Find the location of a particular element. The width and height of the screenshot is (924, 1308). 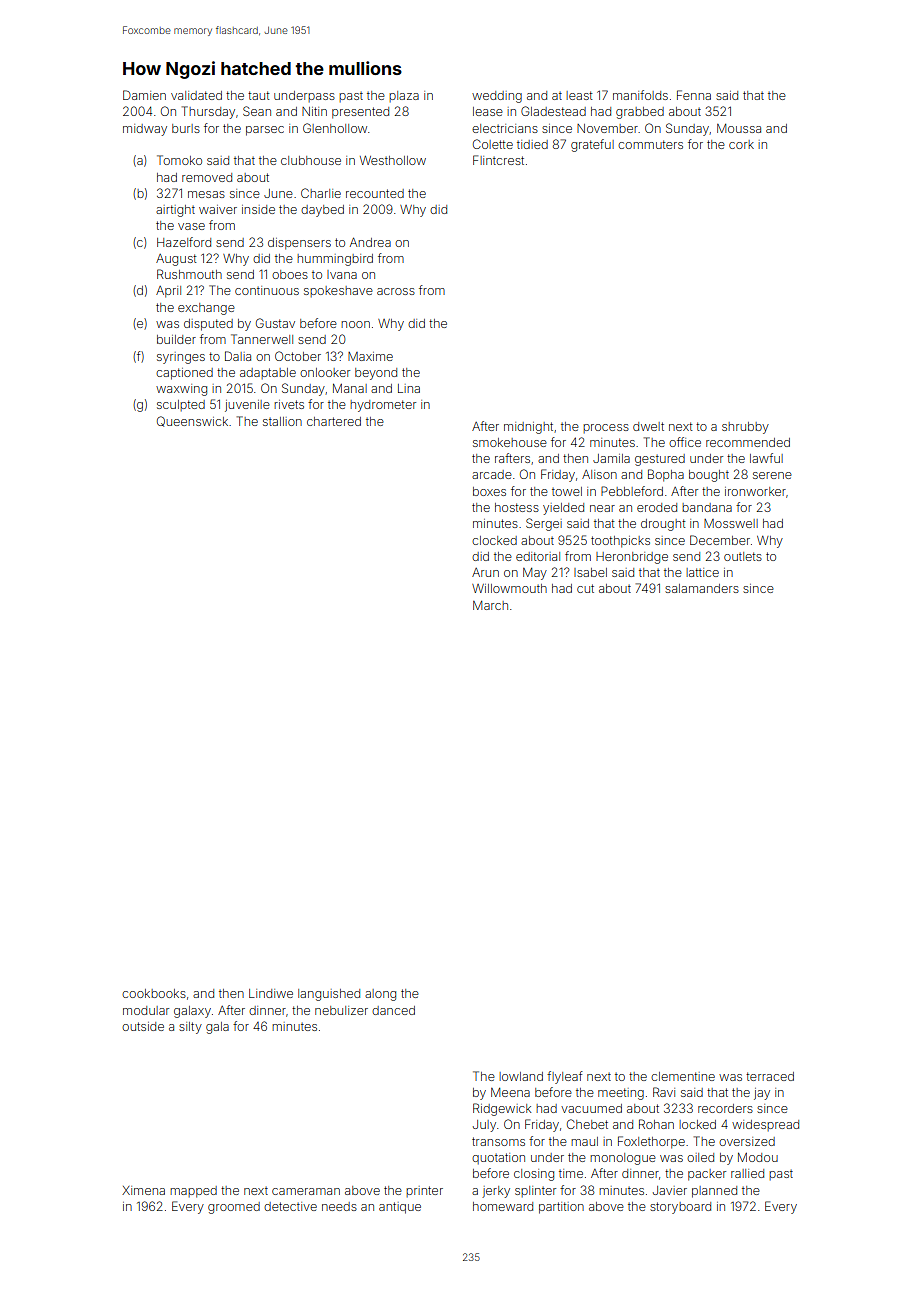

waiver is located at coordinates (218, 209).
